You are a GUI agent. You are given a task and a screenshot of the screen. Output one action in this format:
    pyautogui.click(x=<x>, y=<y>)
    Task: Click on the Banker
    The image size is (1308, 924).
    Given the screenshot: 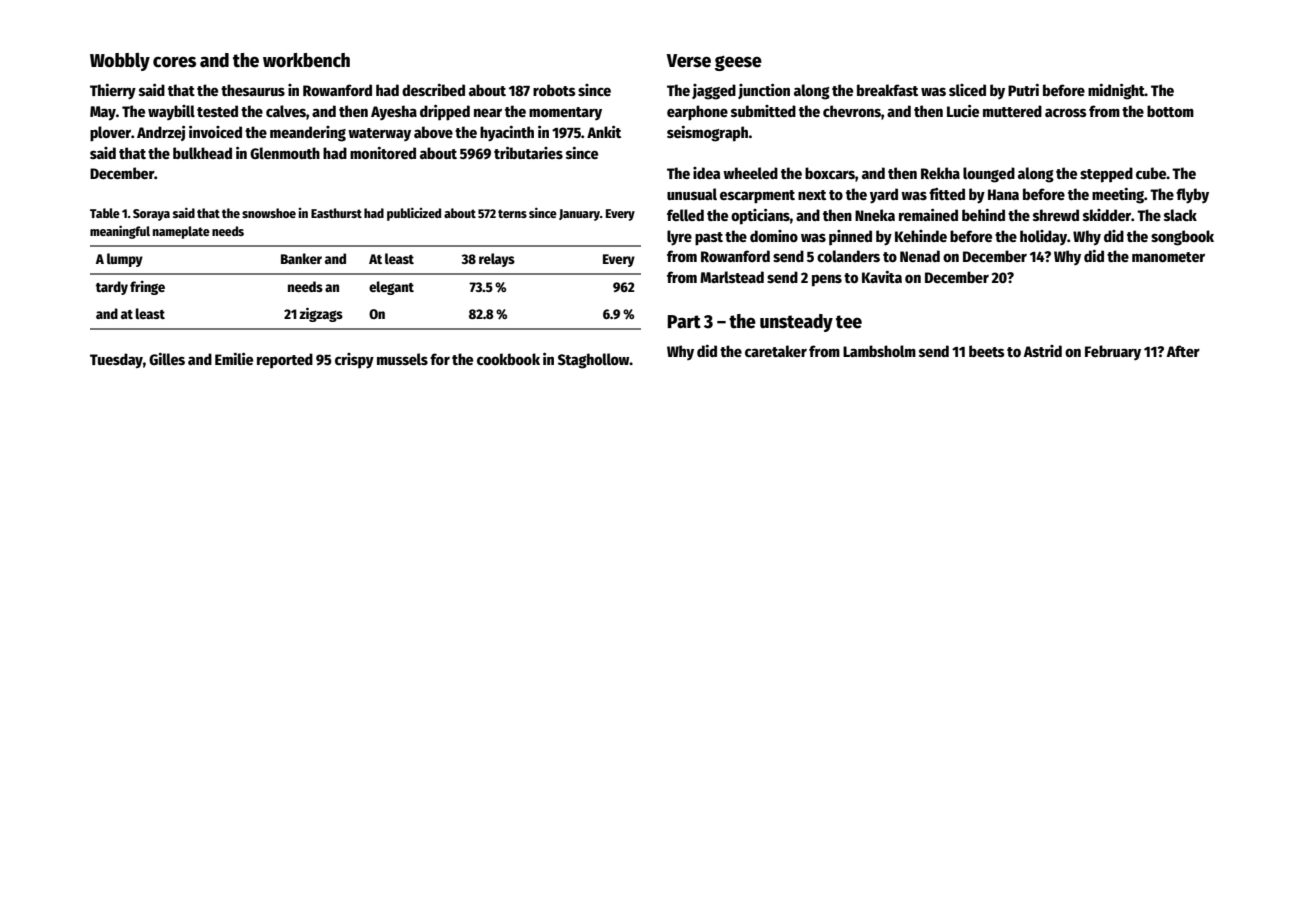 What is the action you would take?
    pyautogui.click(x=301, y=258)
